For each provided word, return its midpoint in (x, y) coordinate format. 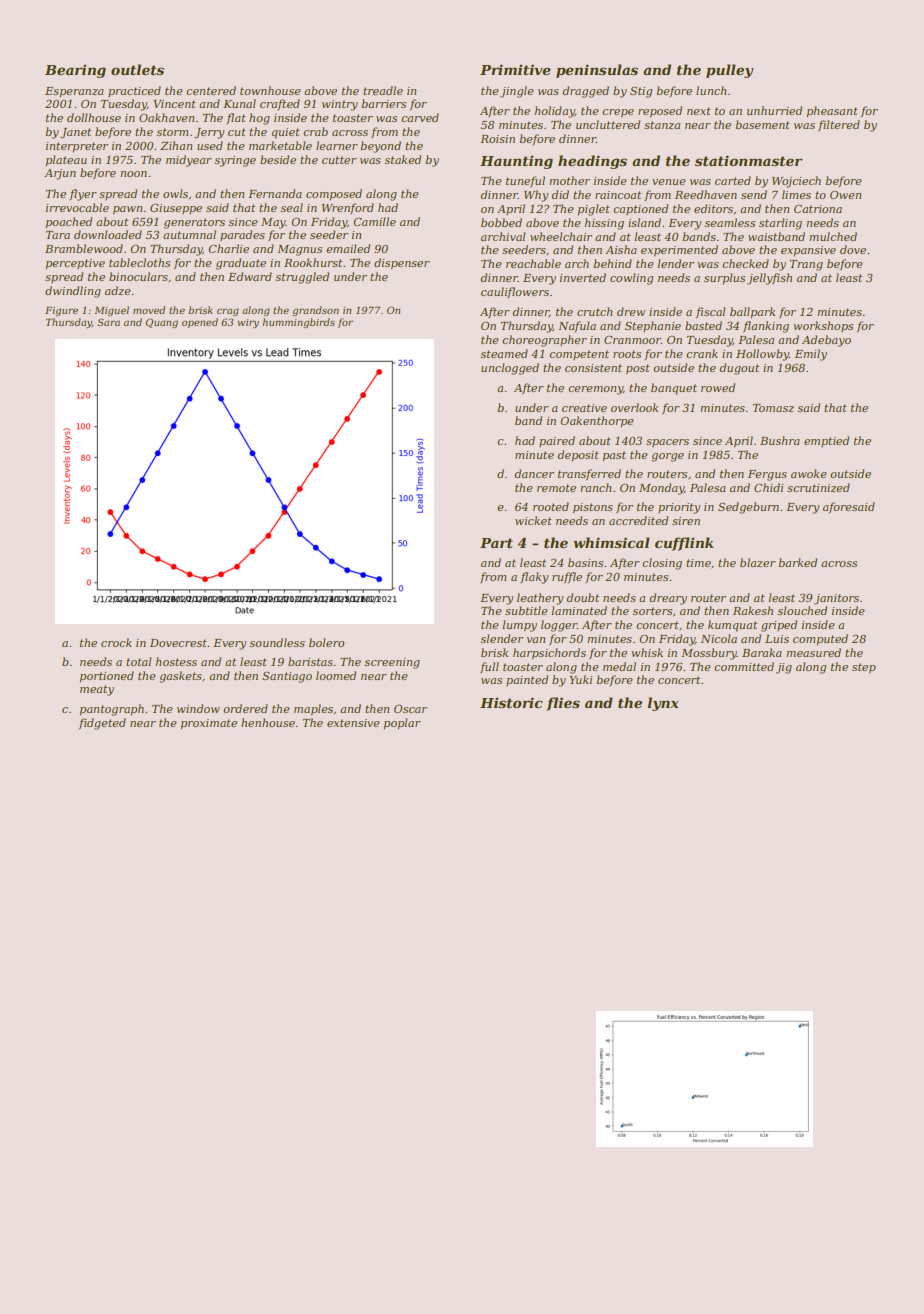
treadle (383, 90)
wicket (533, 520)
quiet (286, 133)
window (198, 708)
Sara (108, 322)
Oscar (410, 709)
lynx (663, 704)
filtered (839, 125)
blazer (758, 562)
